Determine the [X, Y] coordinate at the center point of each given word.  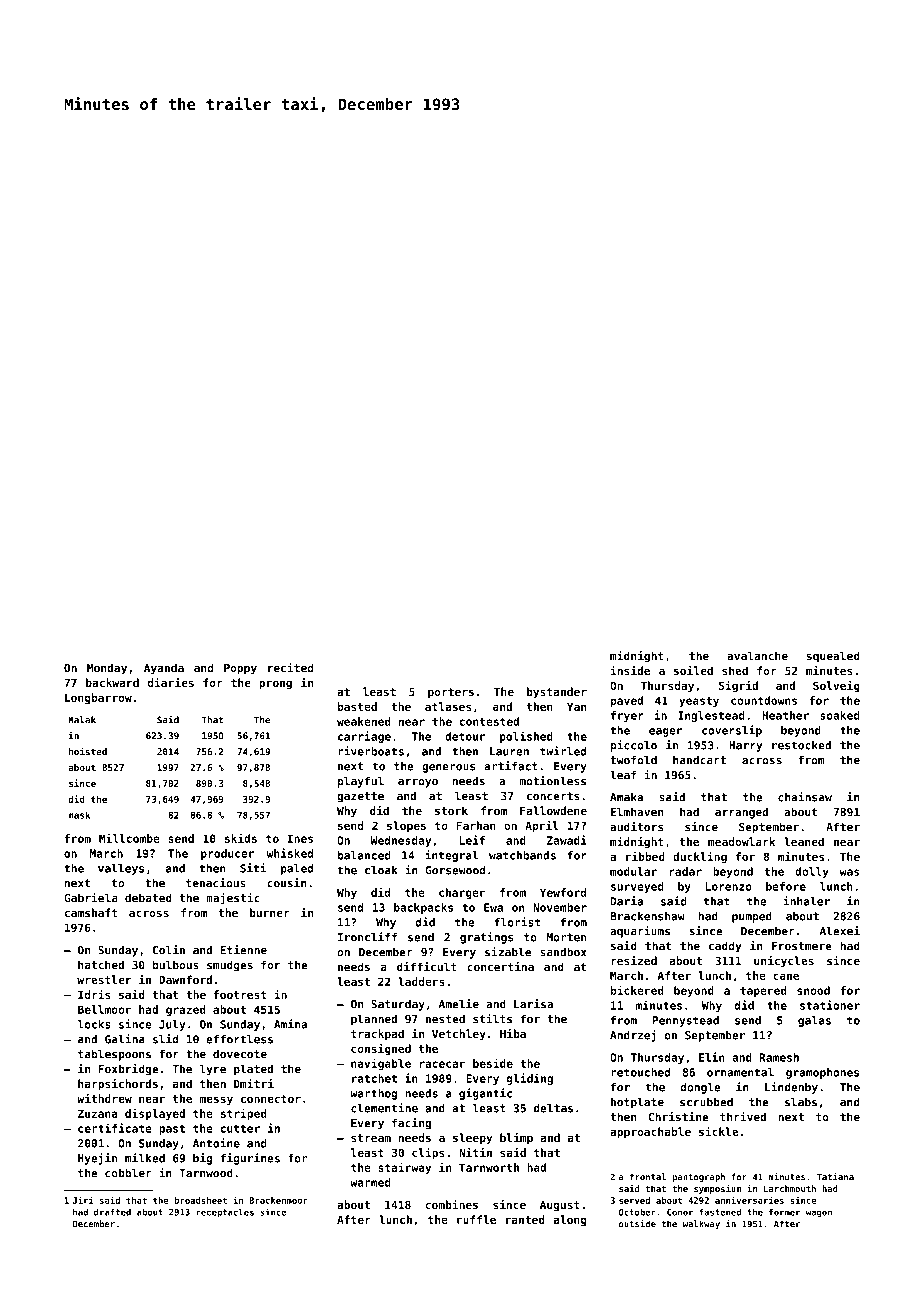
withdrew [104, 1098]
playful [361, 782]
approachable [650, 1133]
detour [465, 736]
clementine [384, 1108]
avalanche [757, 656]
